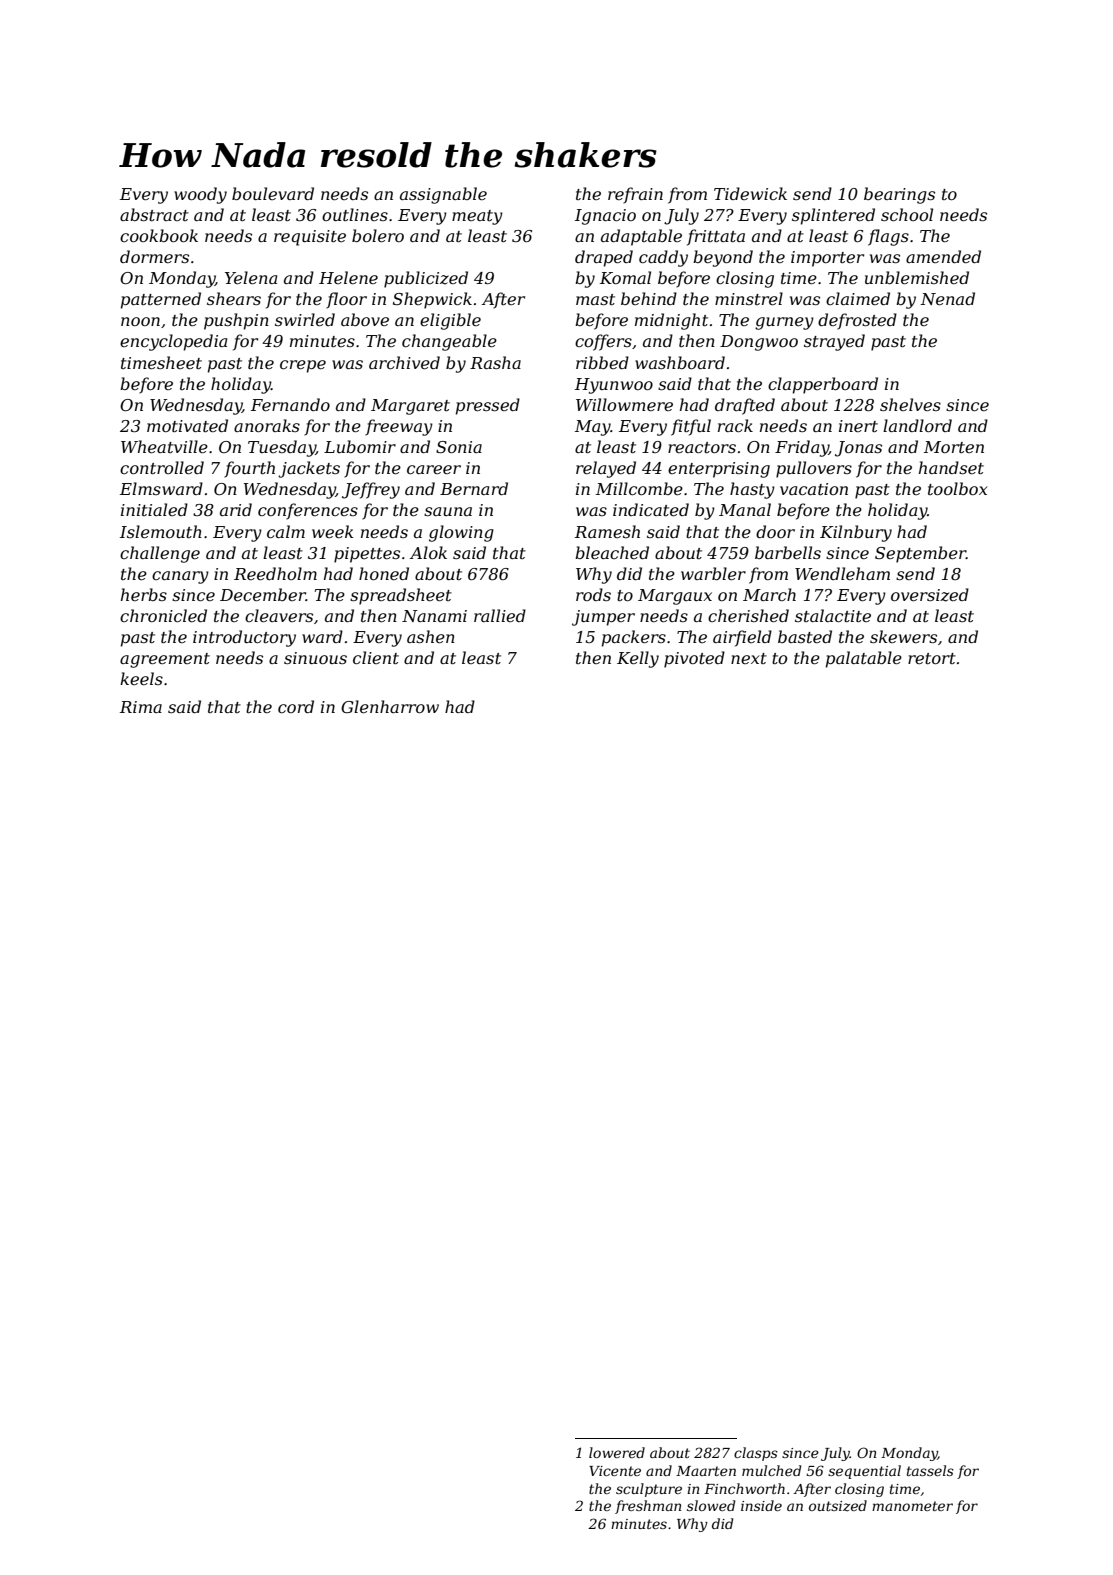  I want to click on Glenharrow, so click(390, 706).
